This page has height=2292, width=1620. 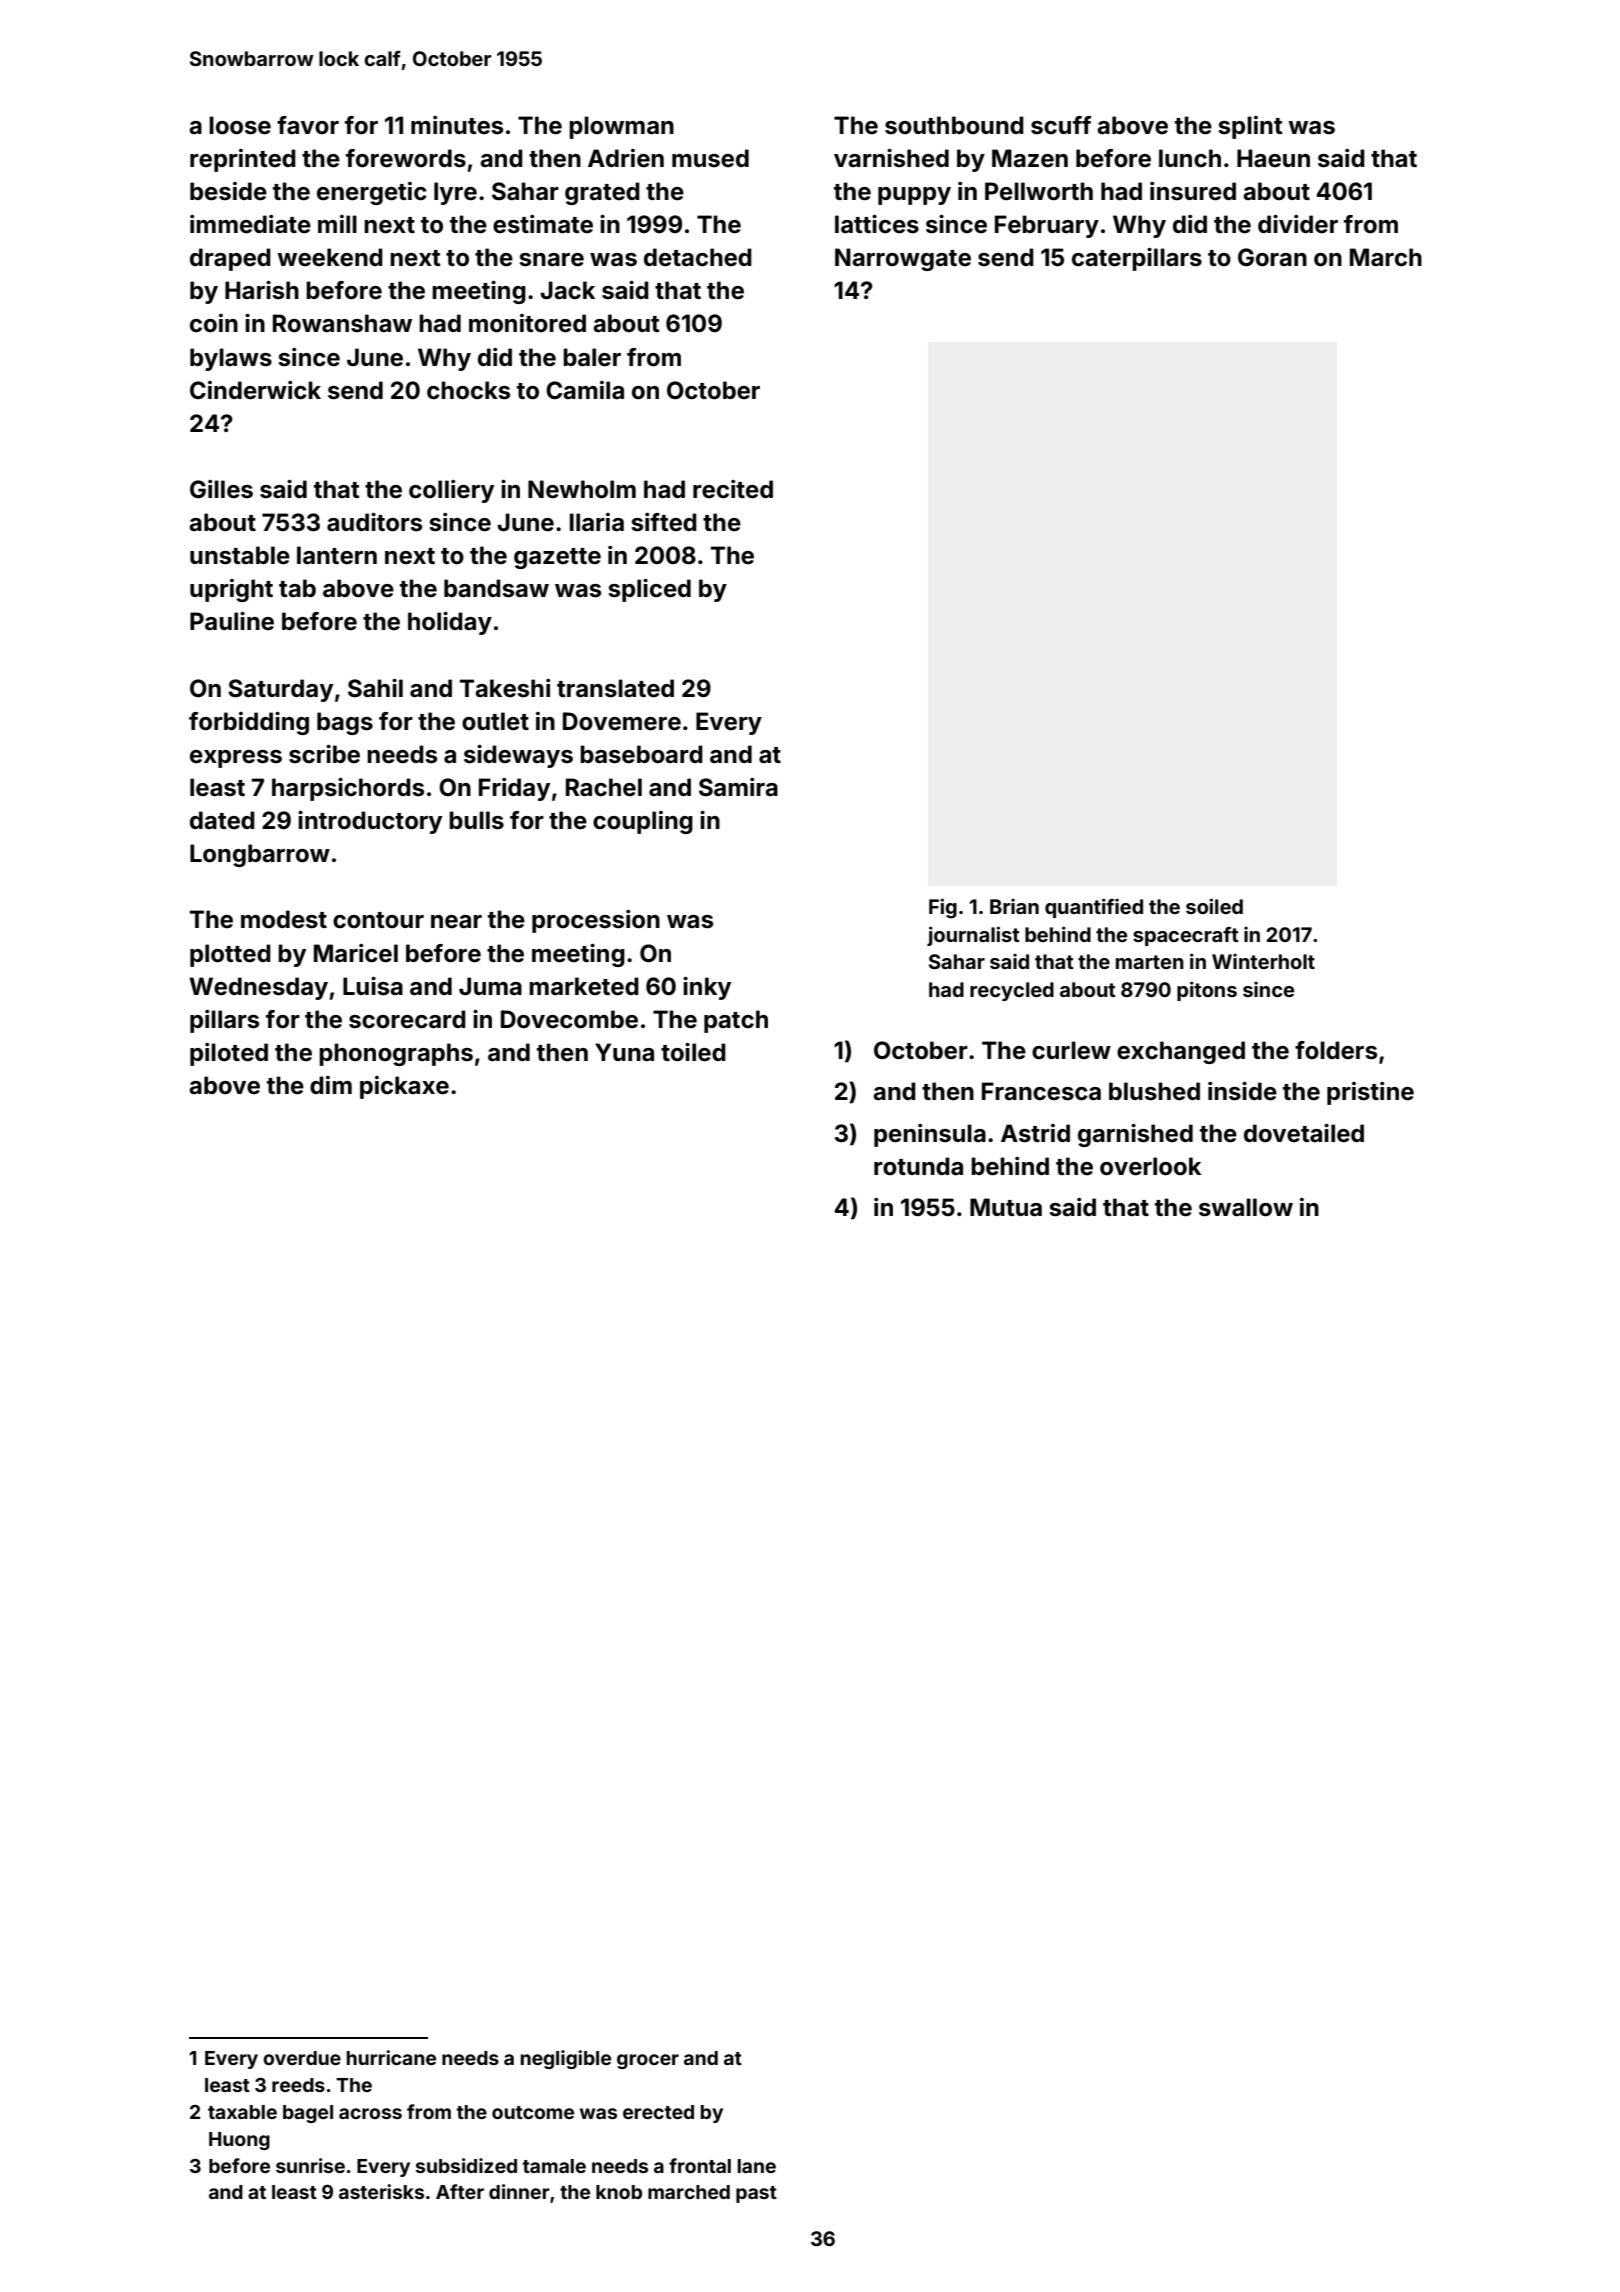 I want to click on taxable, so click(x=242, y=2112).
